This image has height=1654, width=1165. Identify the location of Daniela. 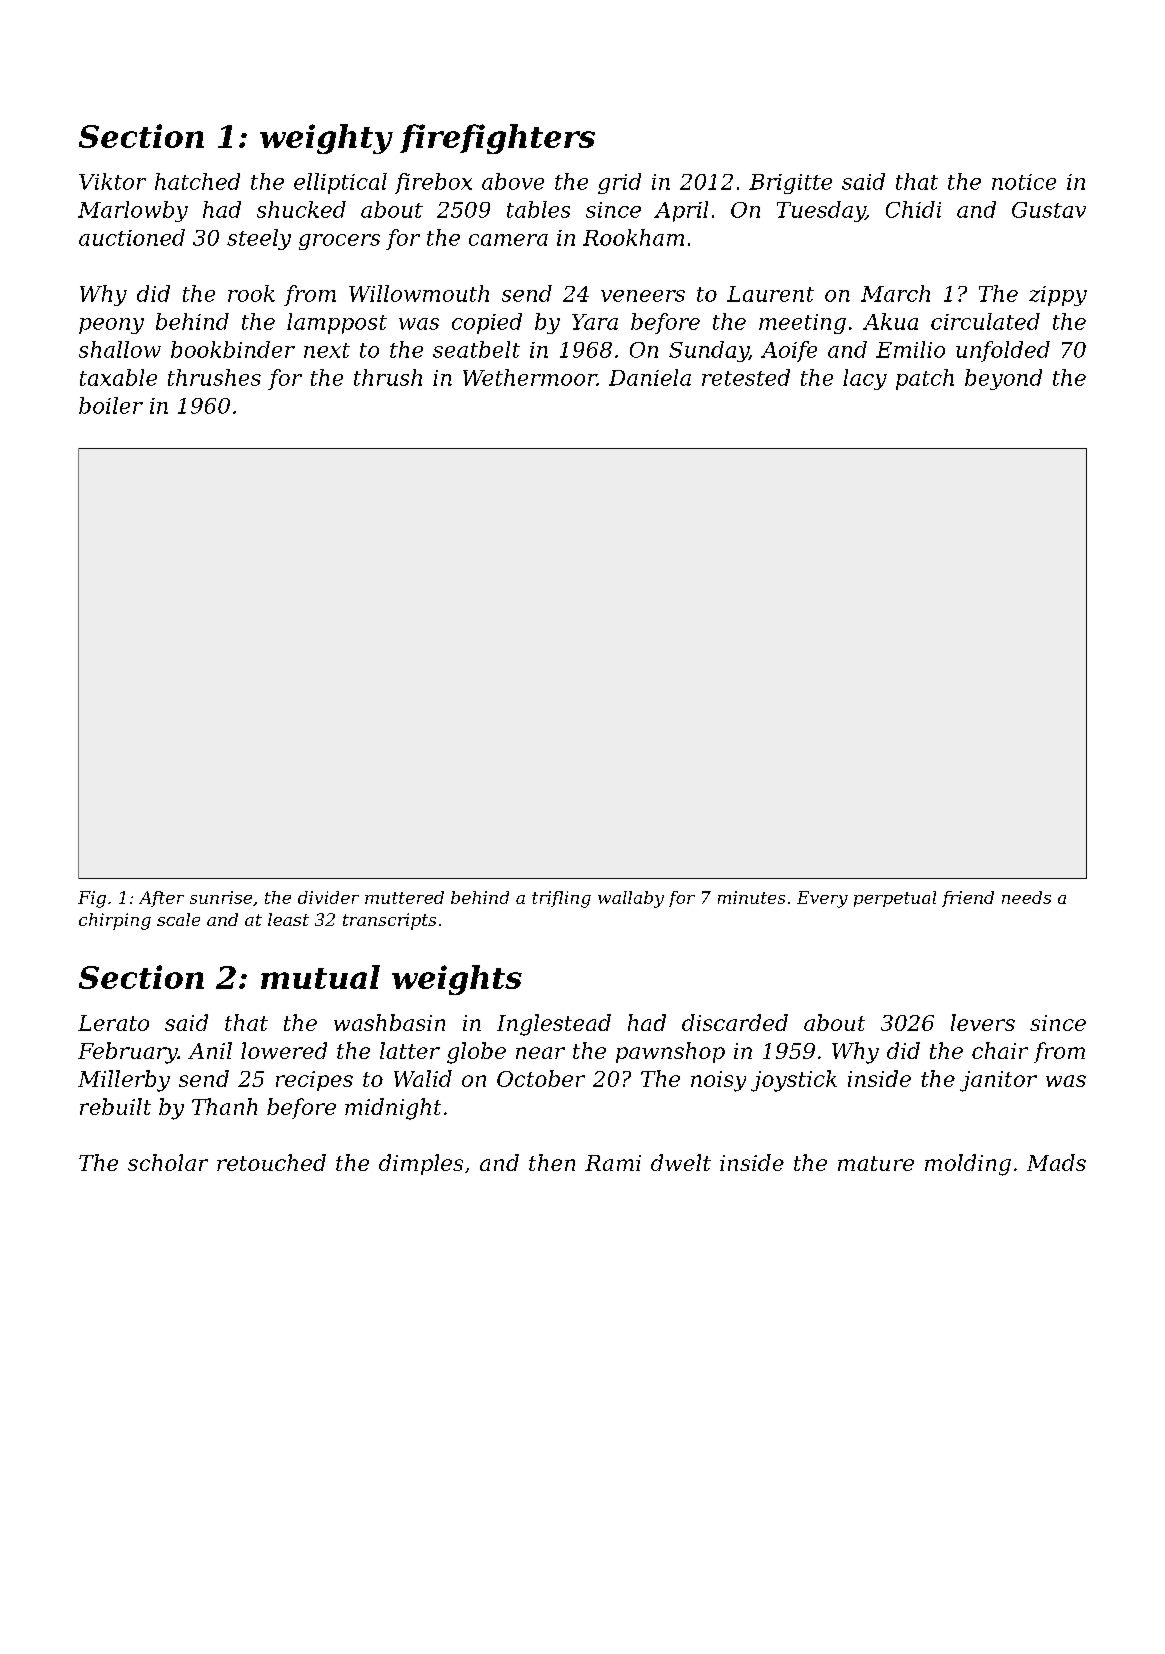
(650, 377).
